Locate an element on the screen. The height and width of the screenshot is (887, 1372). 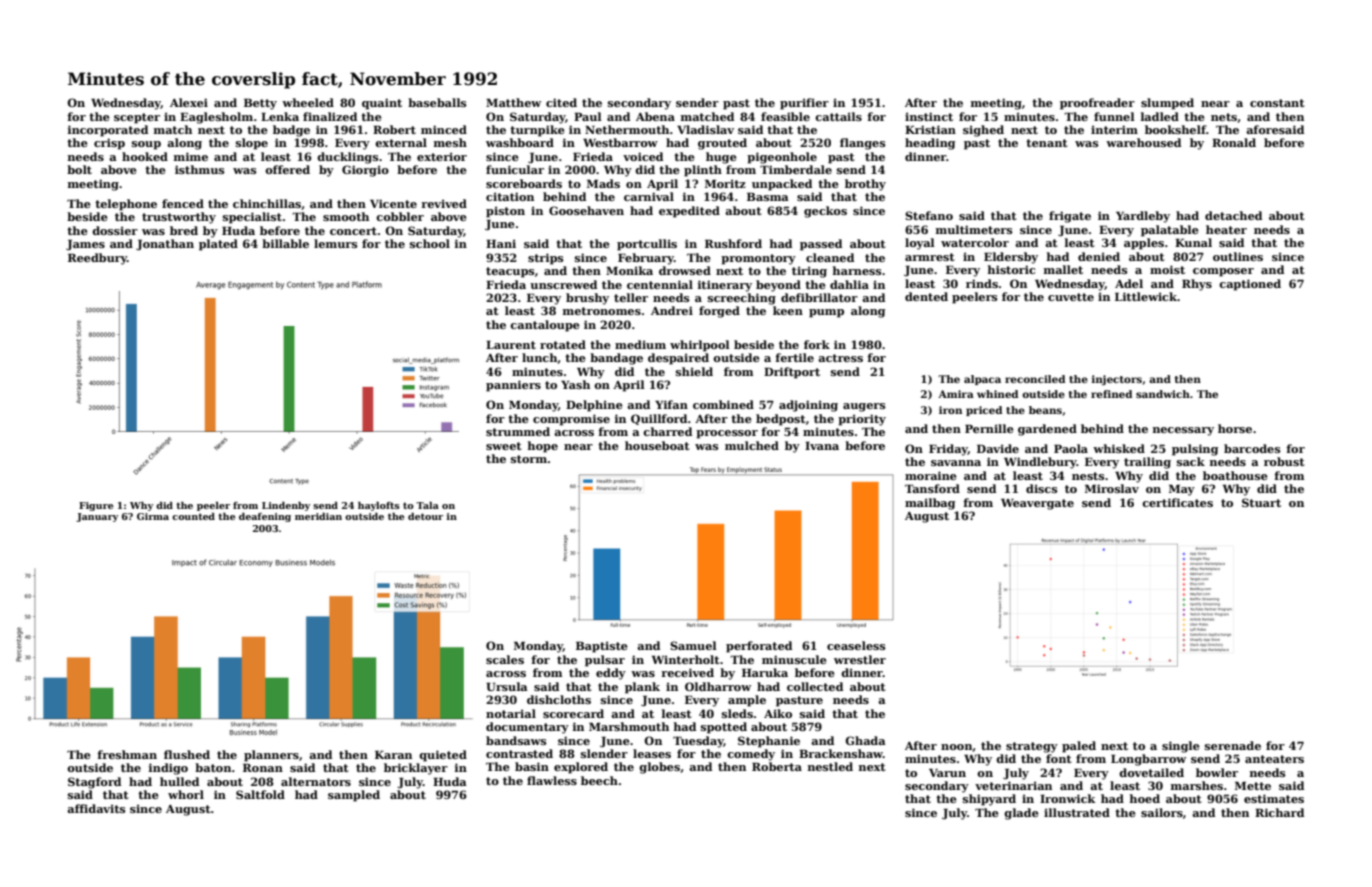
flawless is located at coordinates (552, 780).
